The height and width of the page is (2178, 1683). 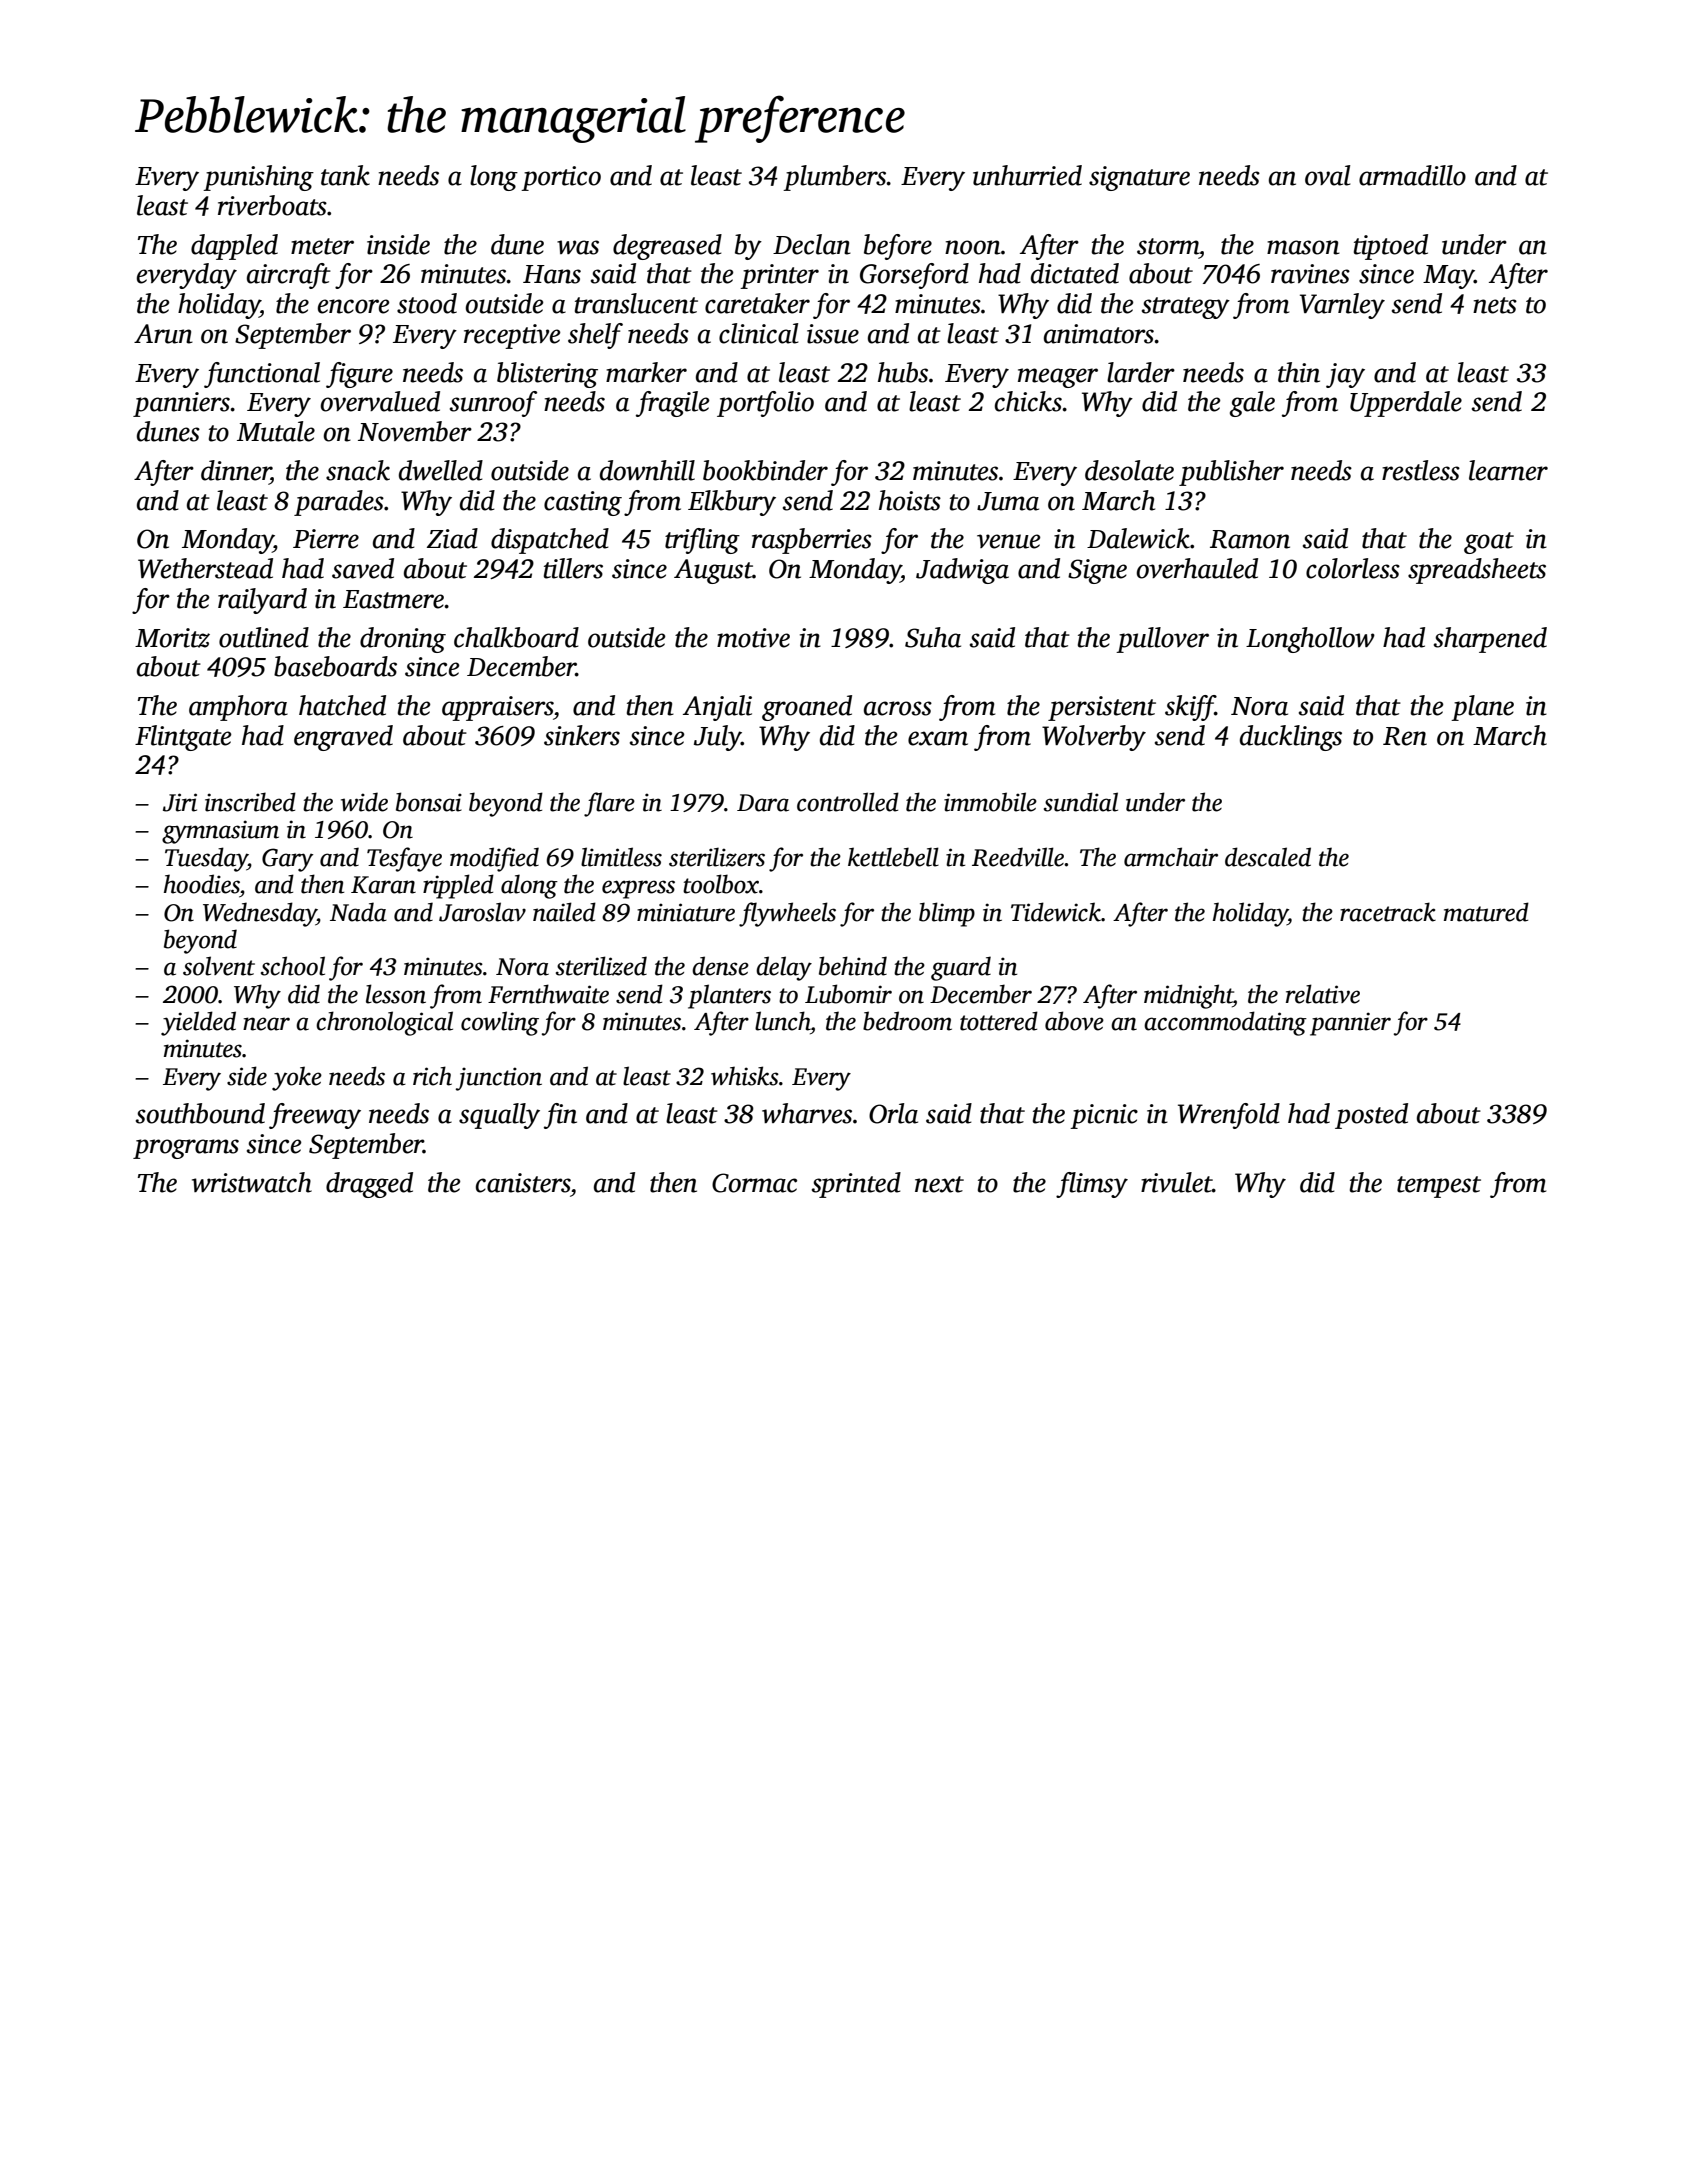 I want to click on persistent, so click(x=1102, y=708).
